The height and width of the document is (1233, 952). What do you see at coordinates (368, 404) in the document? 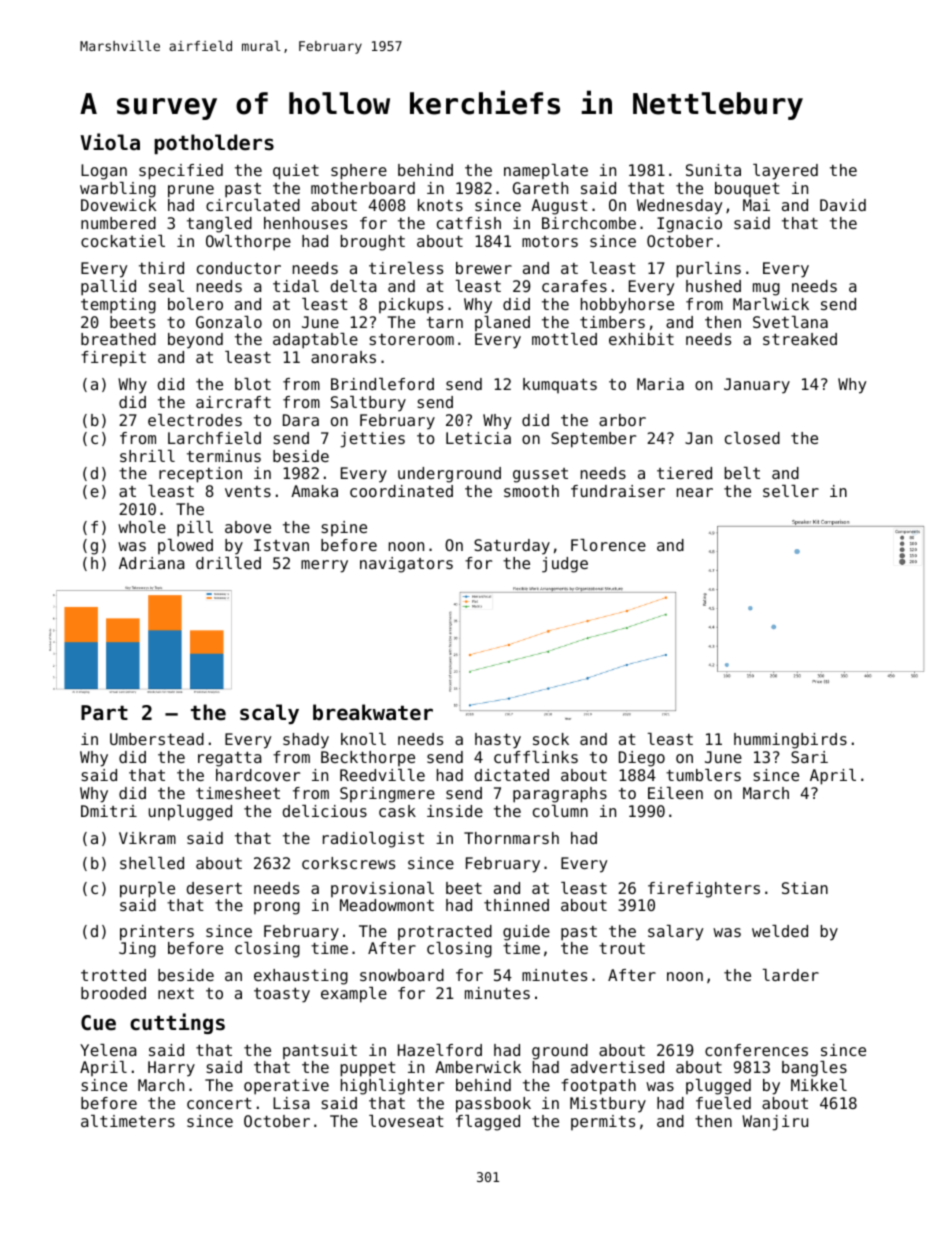
I see `Saltbury` at bounding box center [368, 404].
